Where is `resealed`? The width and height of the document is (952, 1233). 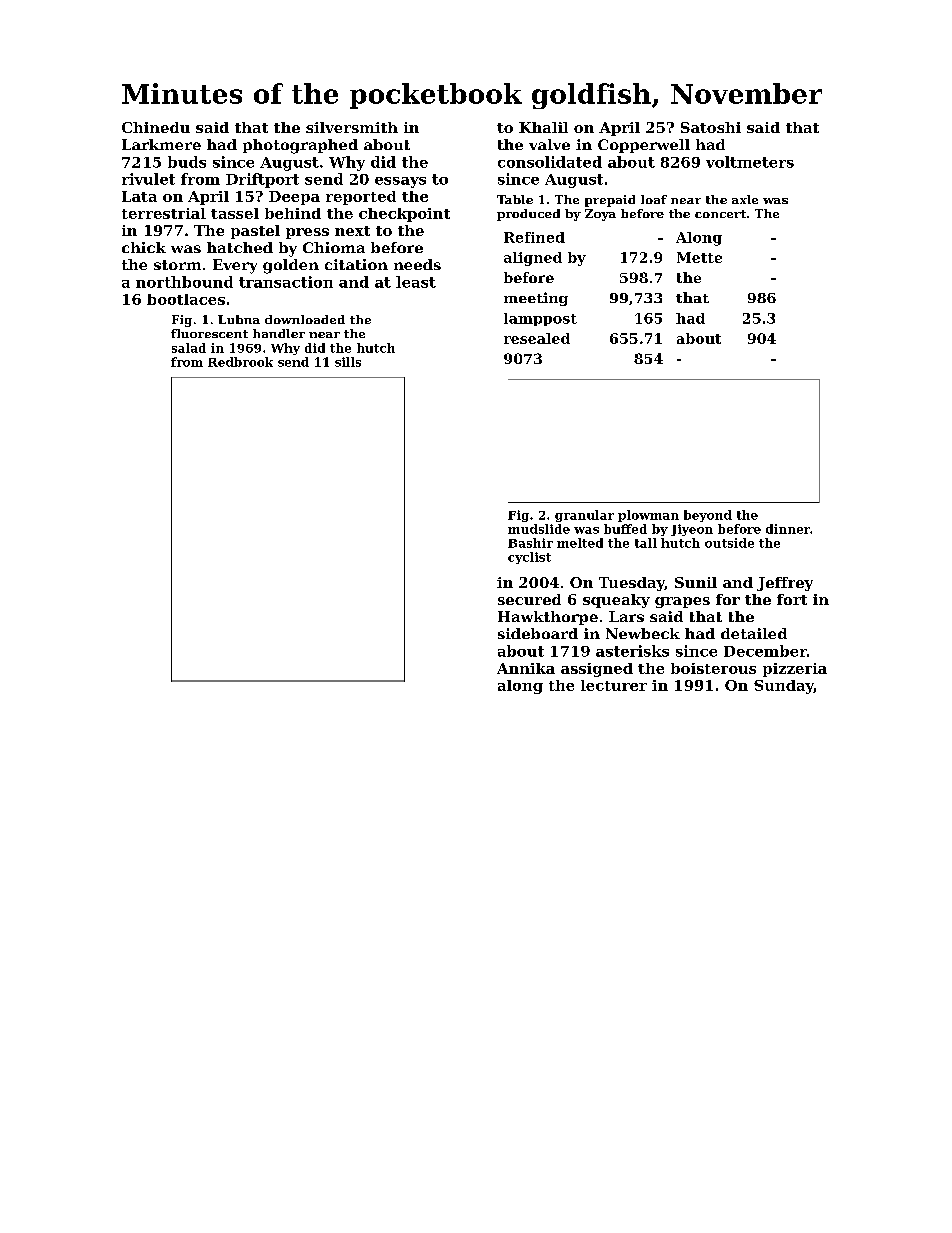 resealed is located at coordinates (537, 338).
